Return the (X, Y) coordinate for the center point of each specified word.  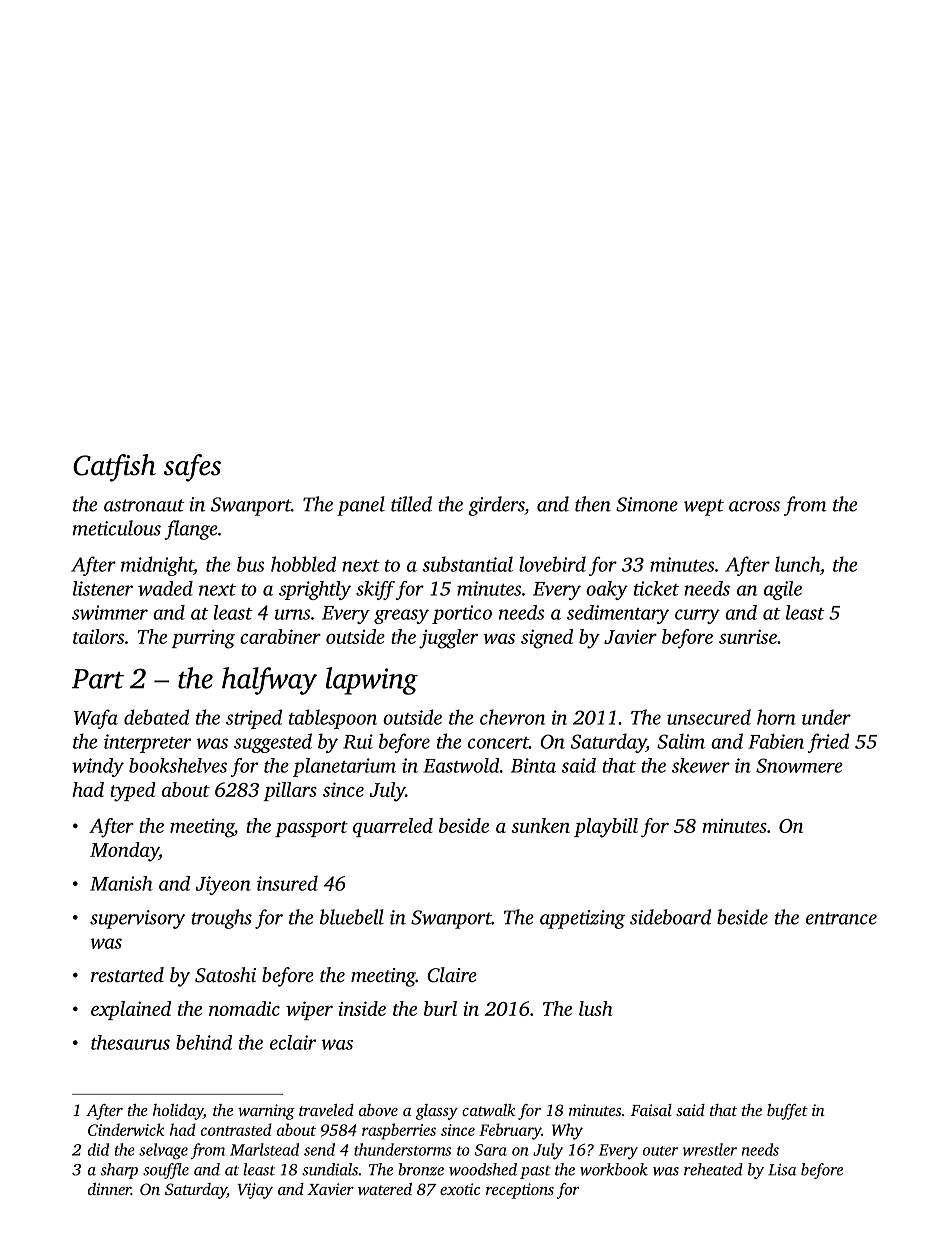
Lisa (782, 1170)
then (593, 504)
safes (192, 468)
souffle (166, 1171)
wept (704, 507)
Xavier (330, 1189)
